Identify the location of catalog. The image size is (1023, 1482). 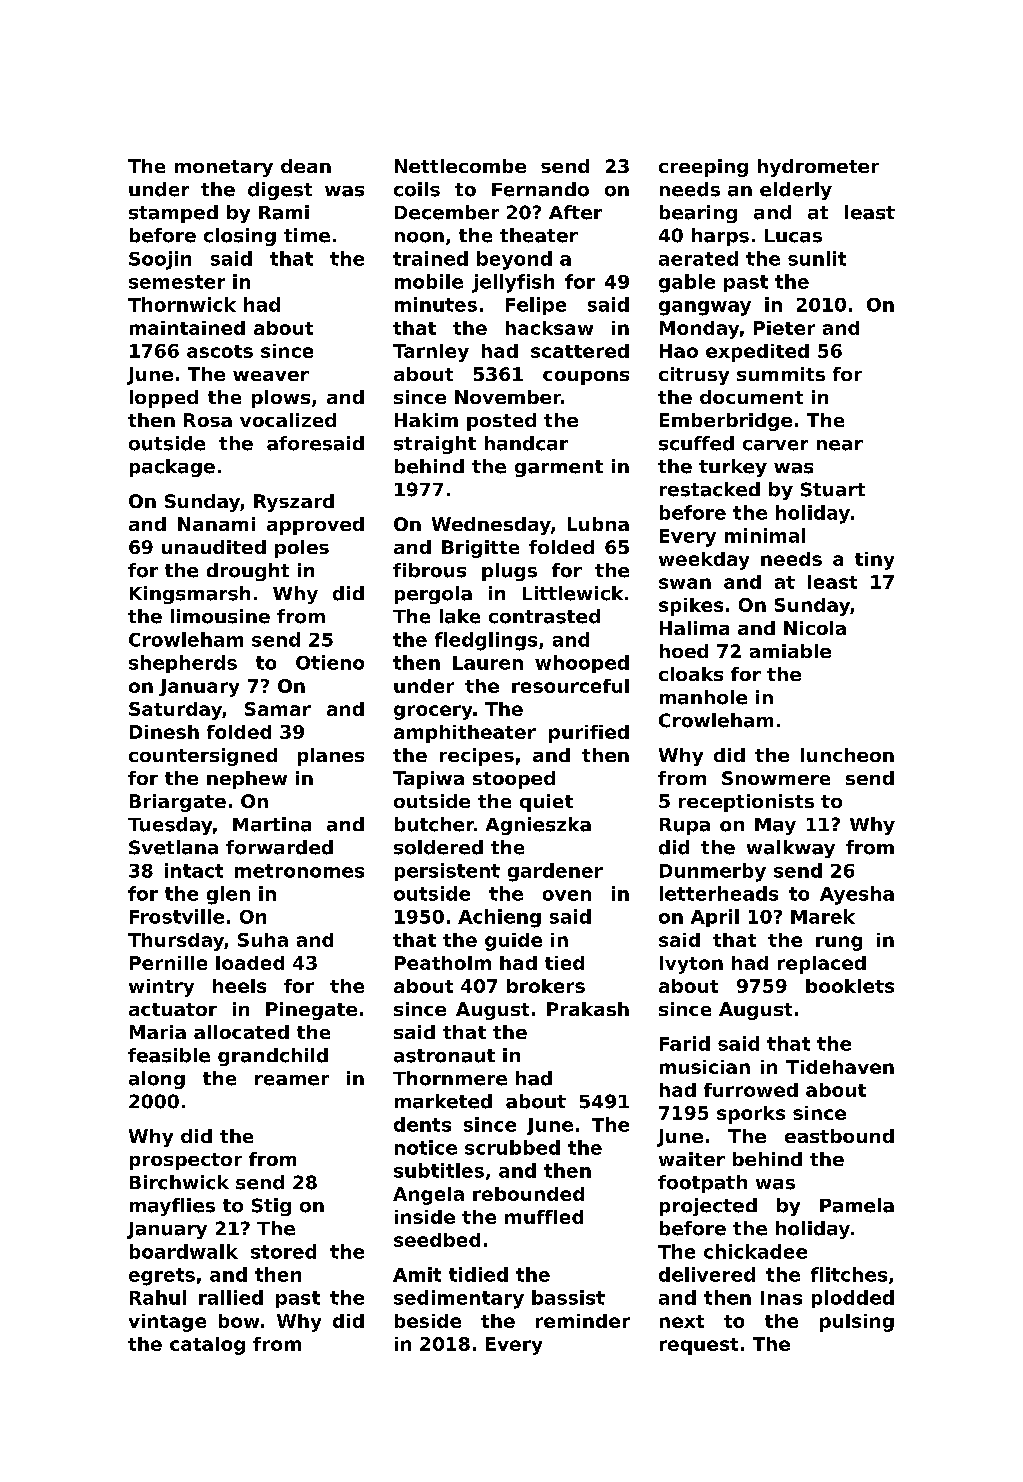
(207, 1346).
